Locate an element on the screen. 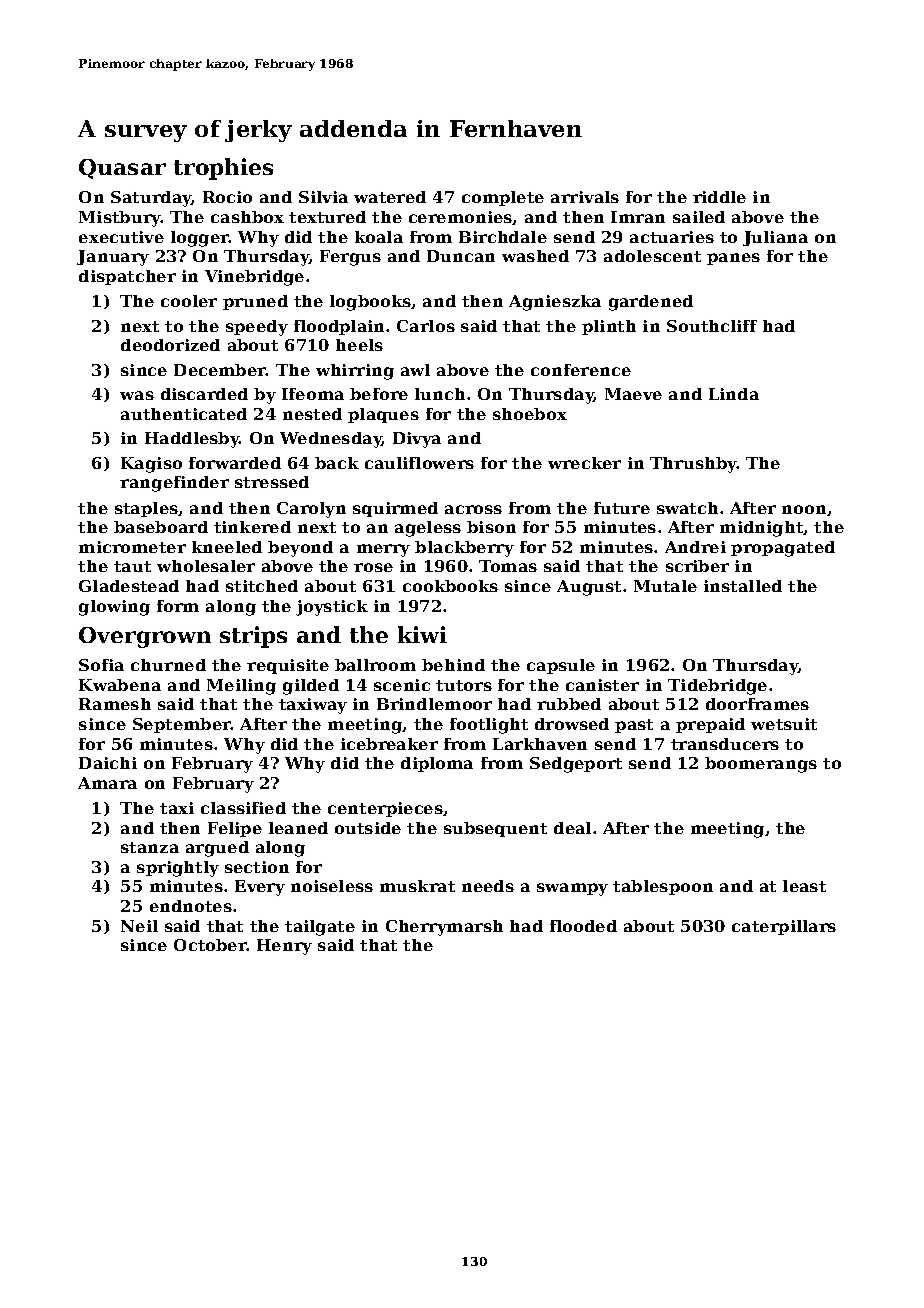 This screenshot has height=1308, width=924. lunch is located at coordinates (440, 394).
